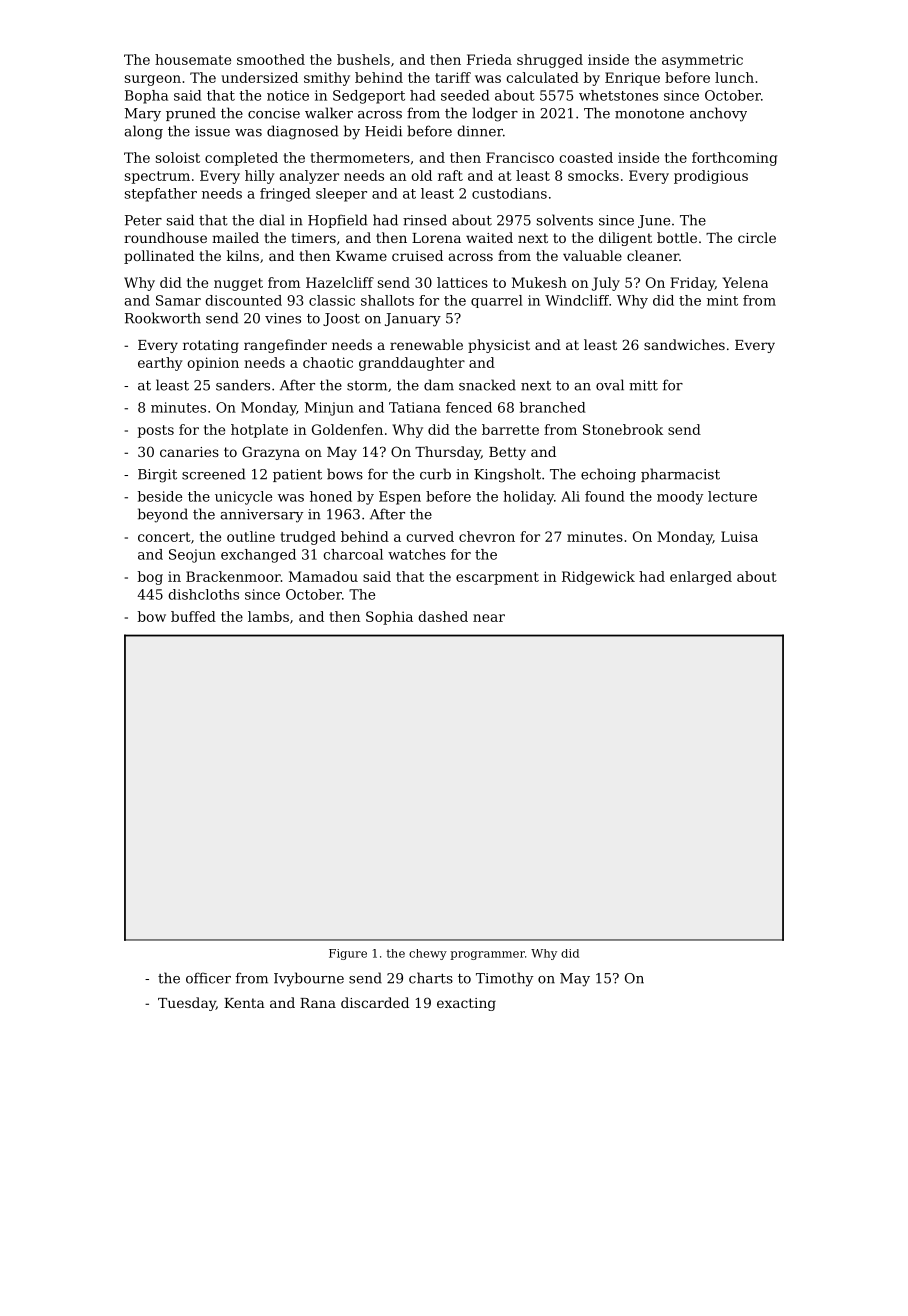 This image has height=1316, width=908. What do you see at coordinates (208, 978) in the image?
I see `officer` at bounding box center [208, 978].
